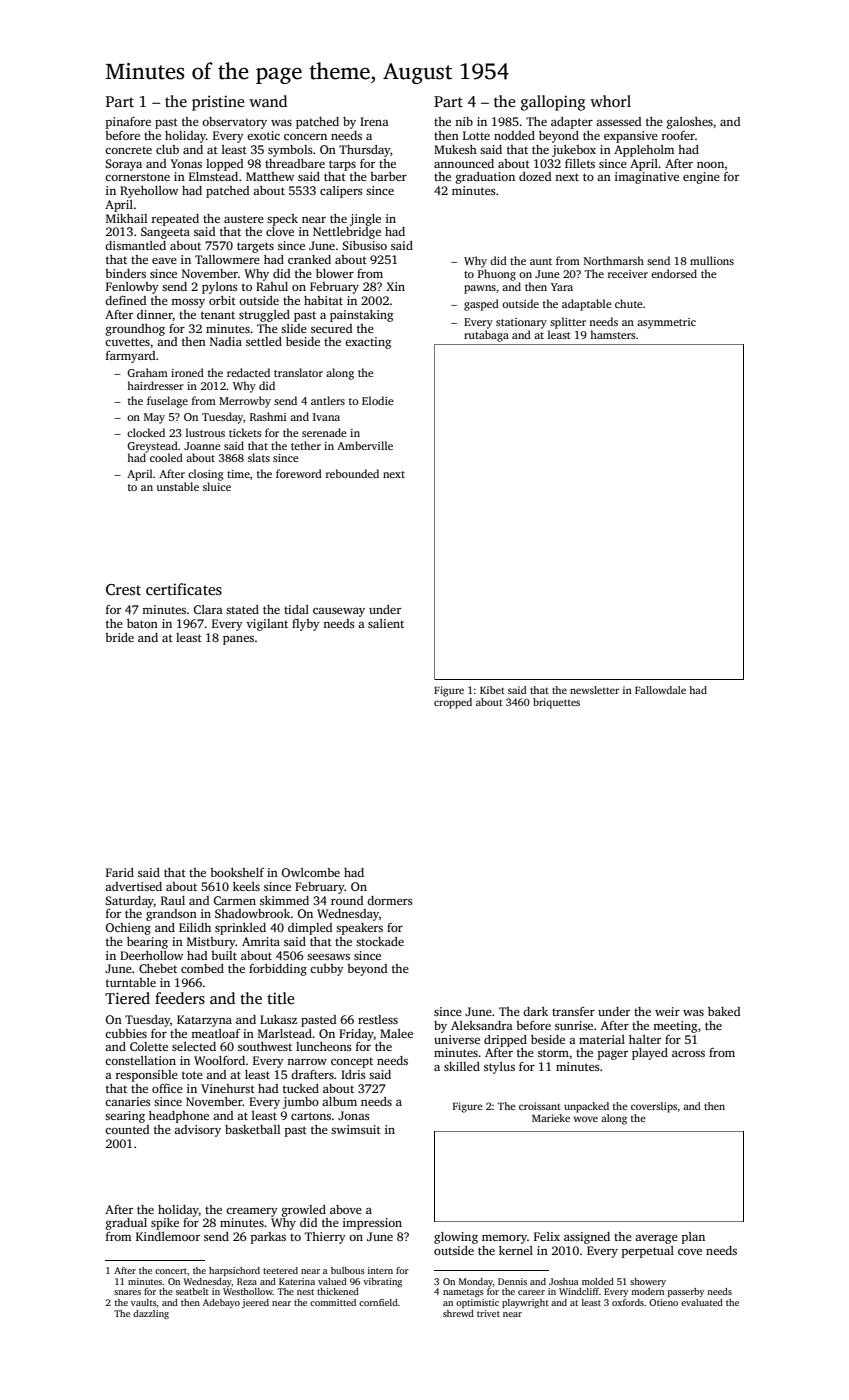  Describe the element at coordinates (226, 341) in the screenshot. I see `Nadia` at that location.
